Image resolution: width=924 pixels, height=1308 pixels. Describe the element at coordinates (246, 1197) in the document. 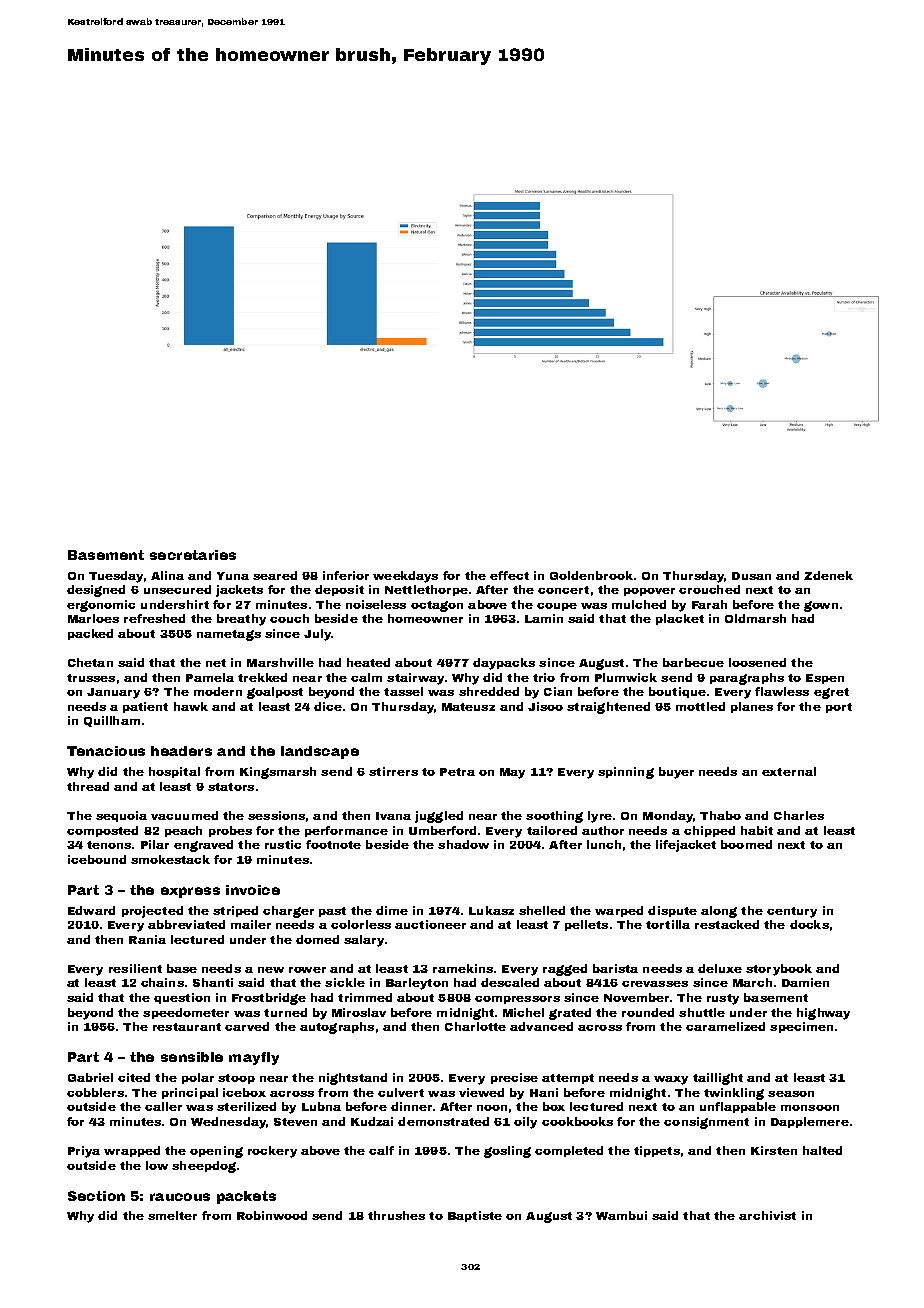

I see `packets` at that location.
